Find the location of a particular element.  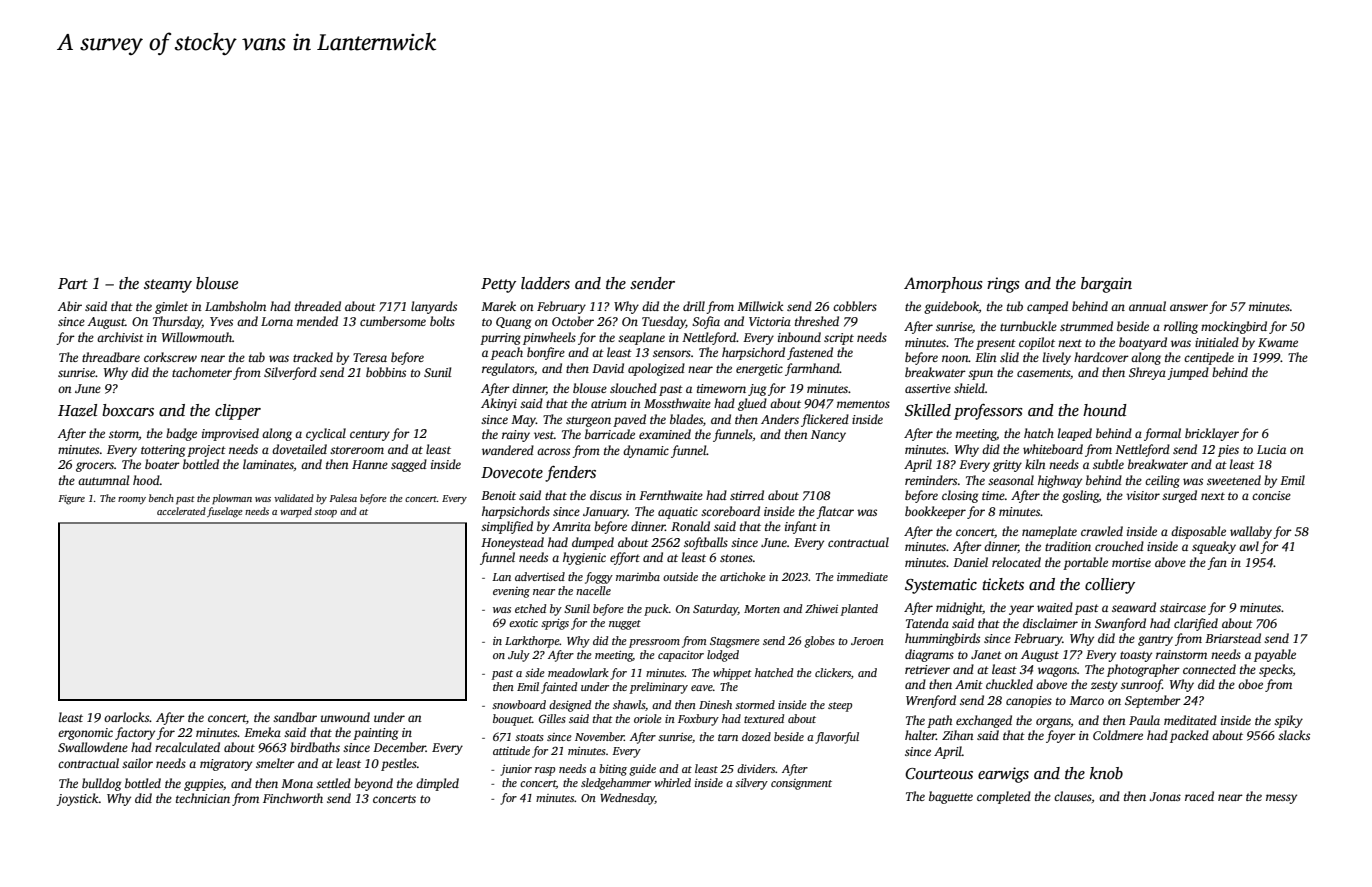

concise is located at coordinates (1271, 495).
